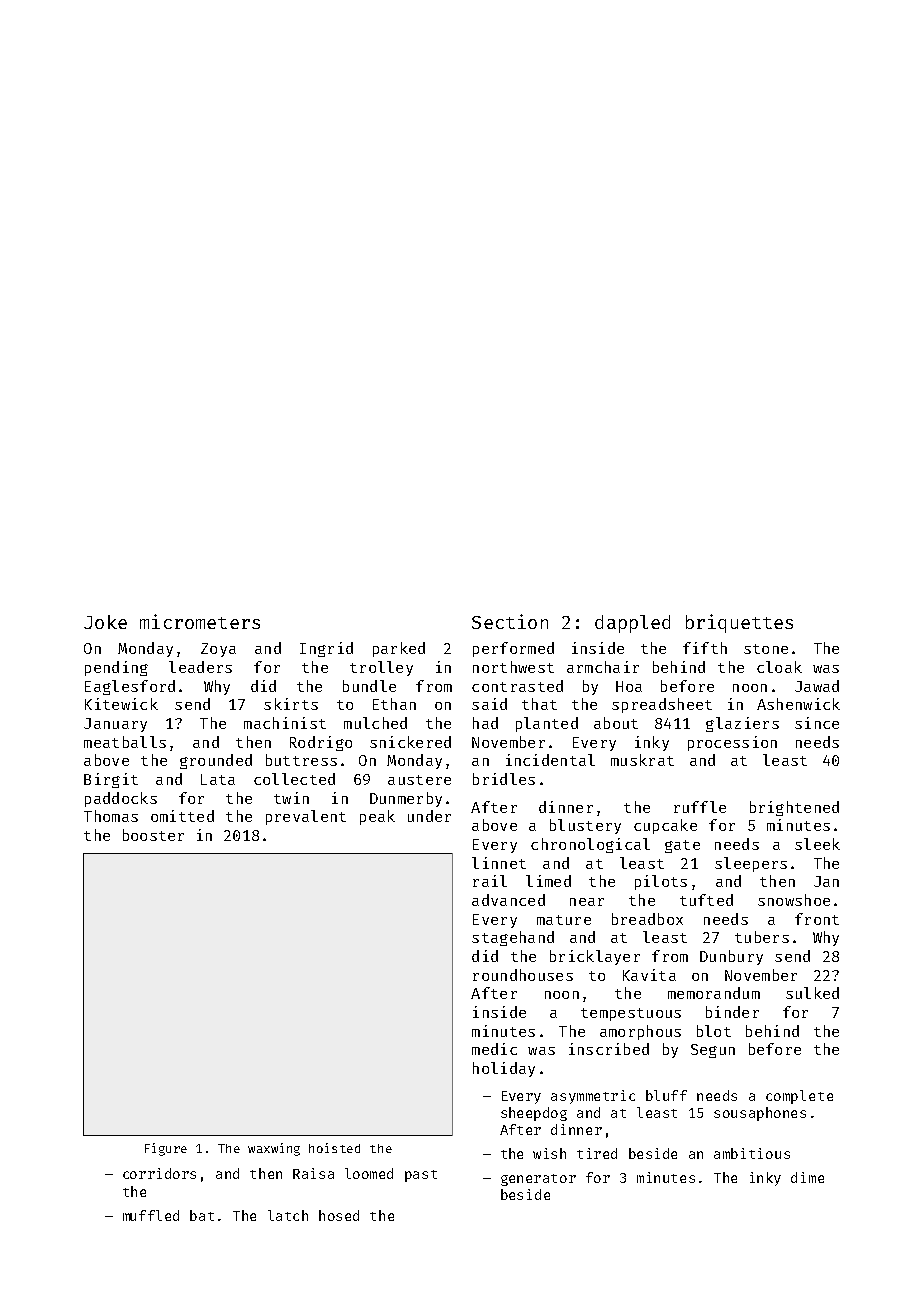 This document has width=924, height=1308. What do you see at coordinates (159, 1173) in the document?
I see `corridors` at bounding box center [159, 1173].
